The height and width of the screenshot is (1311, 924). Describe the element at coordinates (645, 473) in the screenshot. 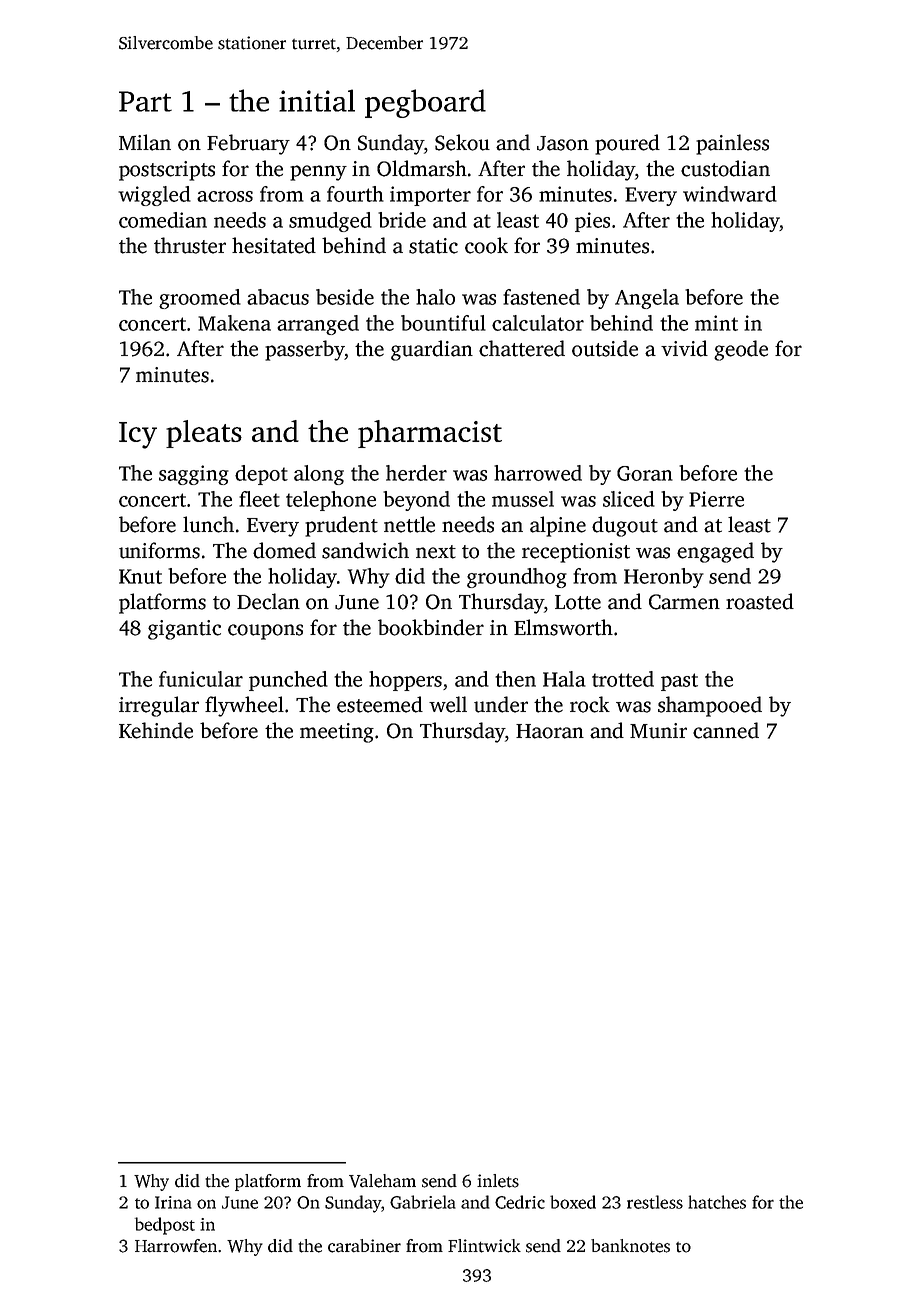

I see `Goran` at that location.
